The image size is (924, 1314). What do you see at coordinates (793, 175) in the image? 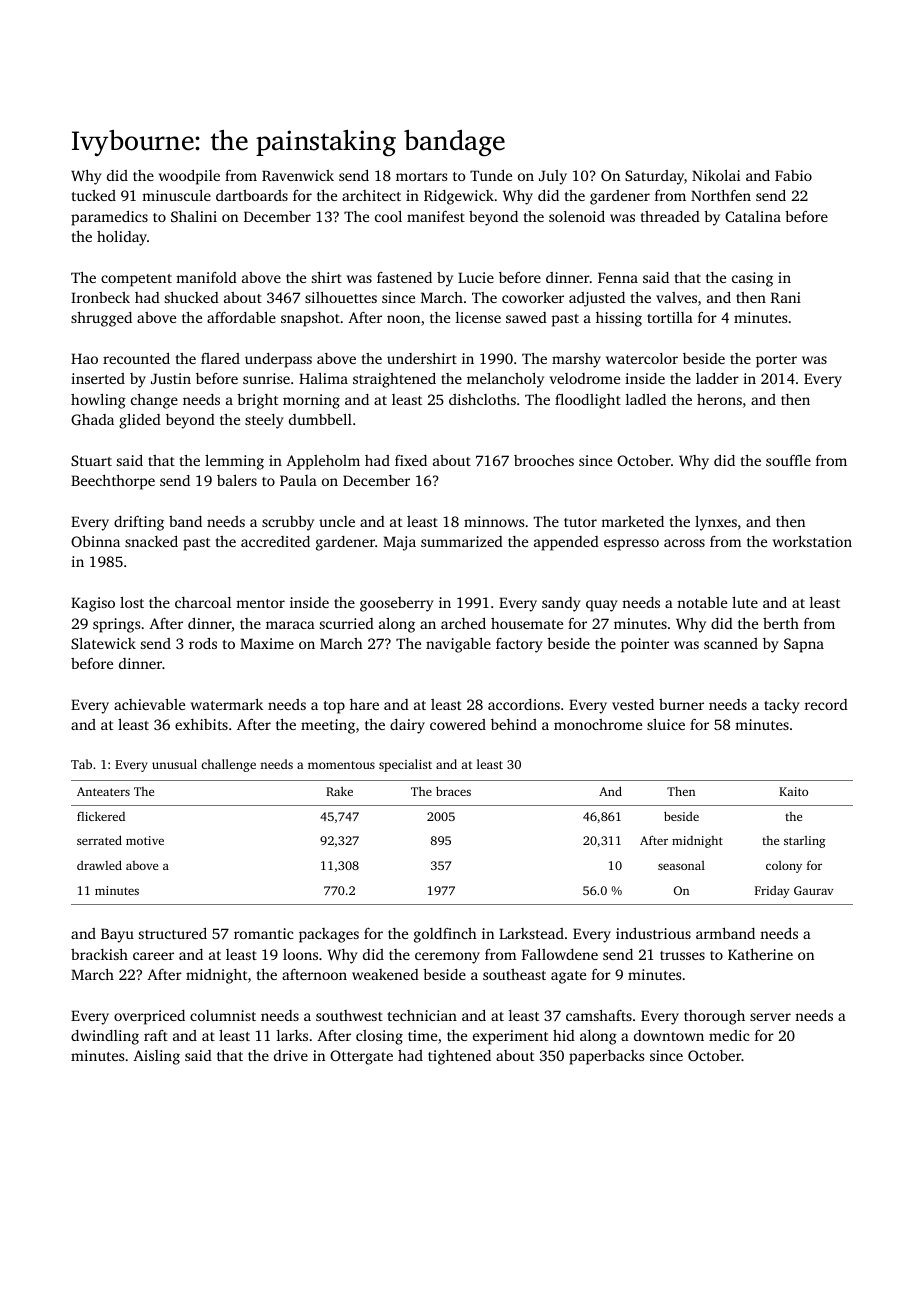
I see `Fabio` at bounding box center [793, 175].
